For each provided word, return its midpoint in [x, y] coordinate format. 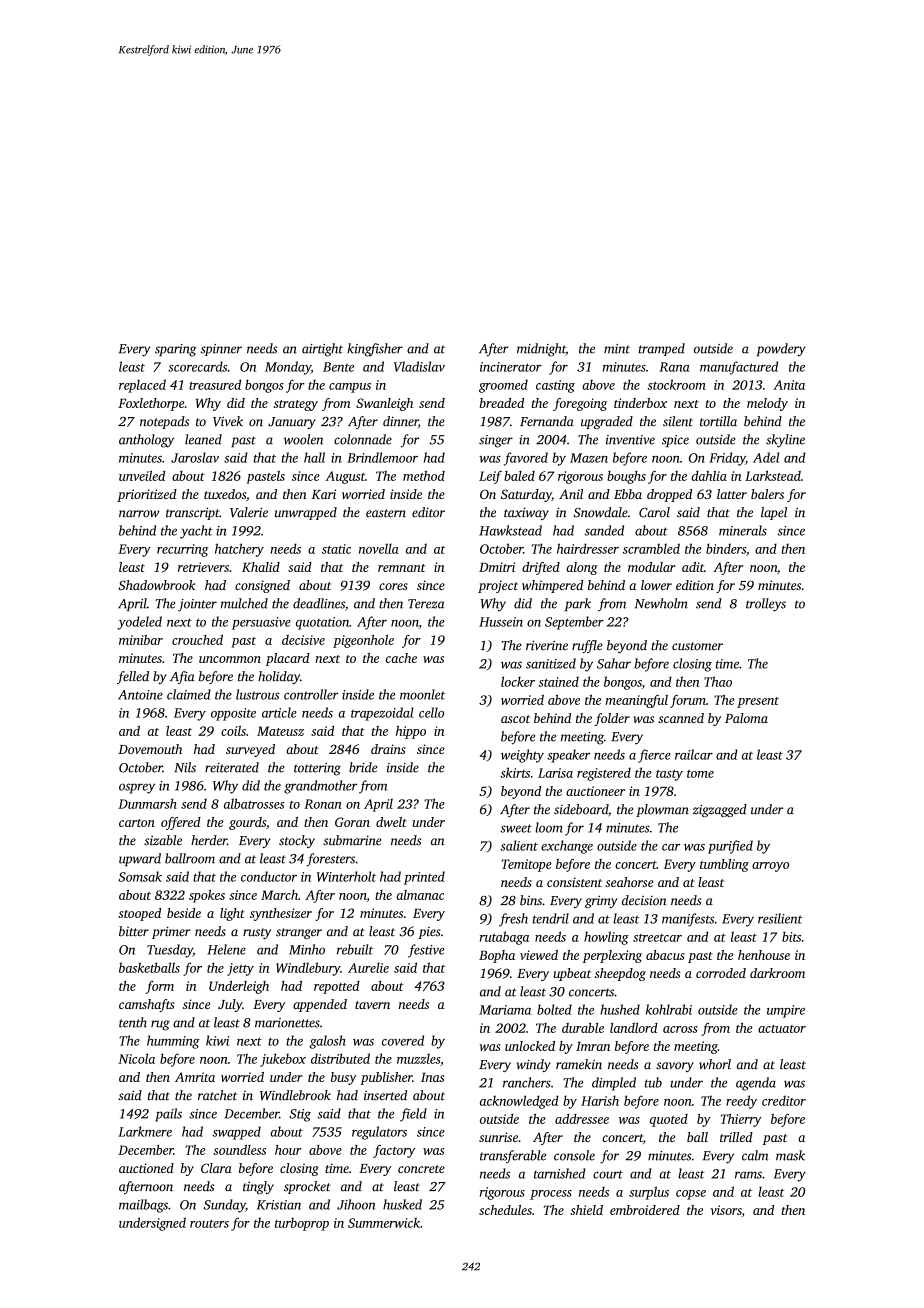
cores [393, 586]
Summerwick [384, 1222]
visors [726, 1210]
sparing [175, 350]
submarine [352, 840]
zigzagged [720, 810]
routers [209, 1224]
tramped [662, 349]
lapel [774, 513]
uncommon [230, 659]
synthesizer [281, 914]
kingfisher [375, 350]
